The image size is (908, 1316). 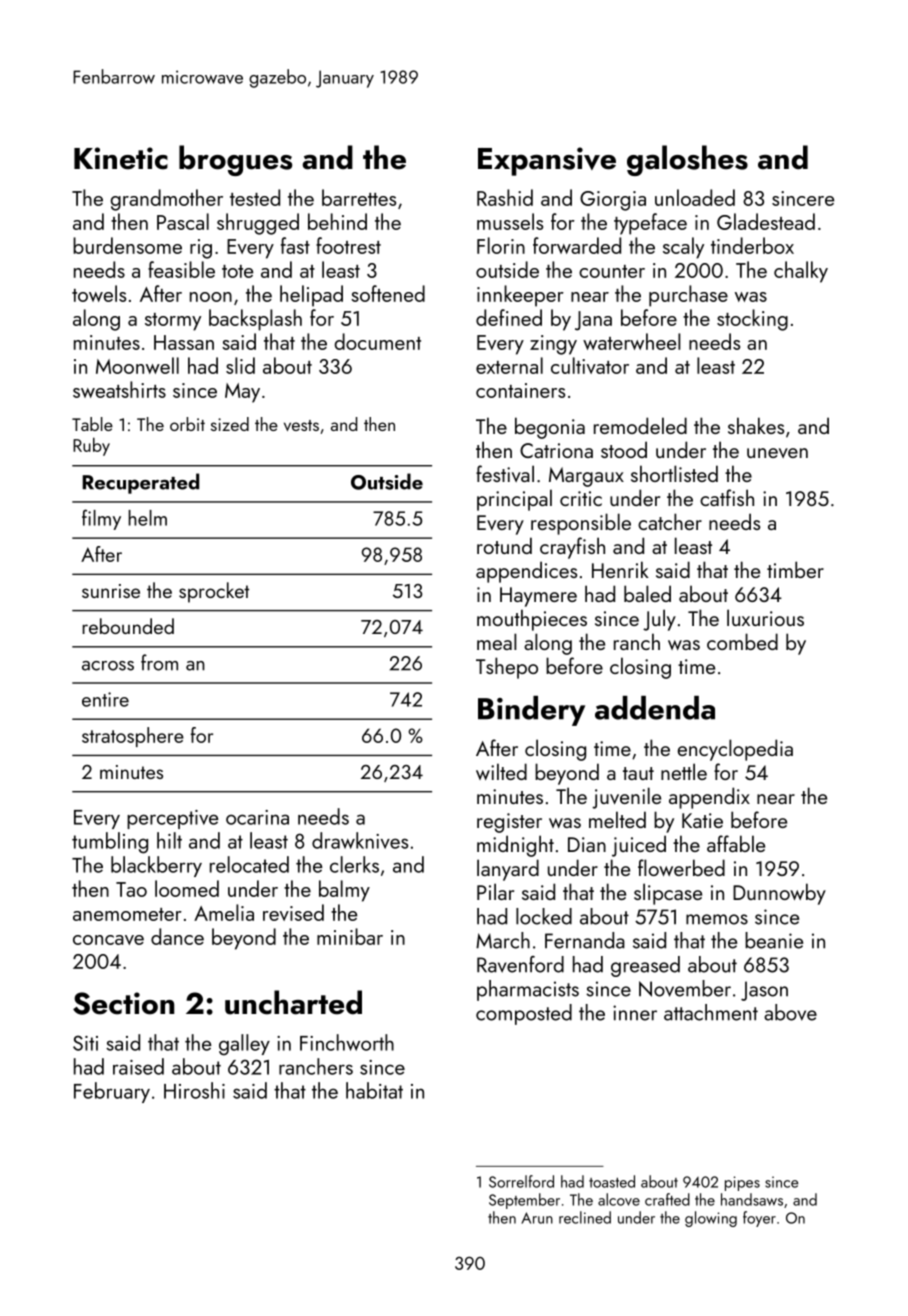 What do you see at coordinates (504, 545) in the document?
I see `rotund` at bounding box center [504, 545].
